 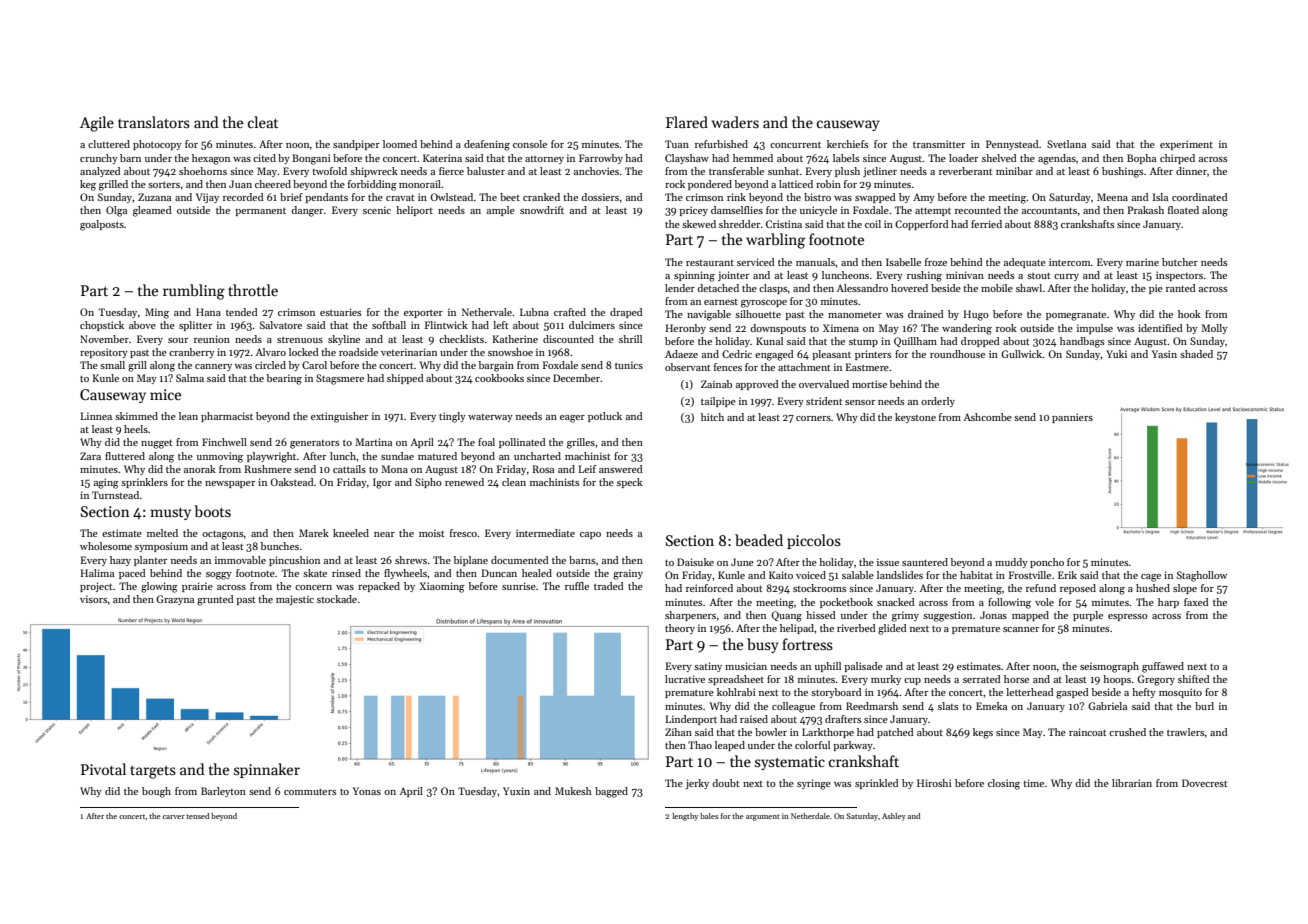 What do you see at coordinates (1012, 145) in the page?
I see `Pennystead` at bounding box center [1012, 145].
